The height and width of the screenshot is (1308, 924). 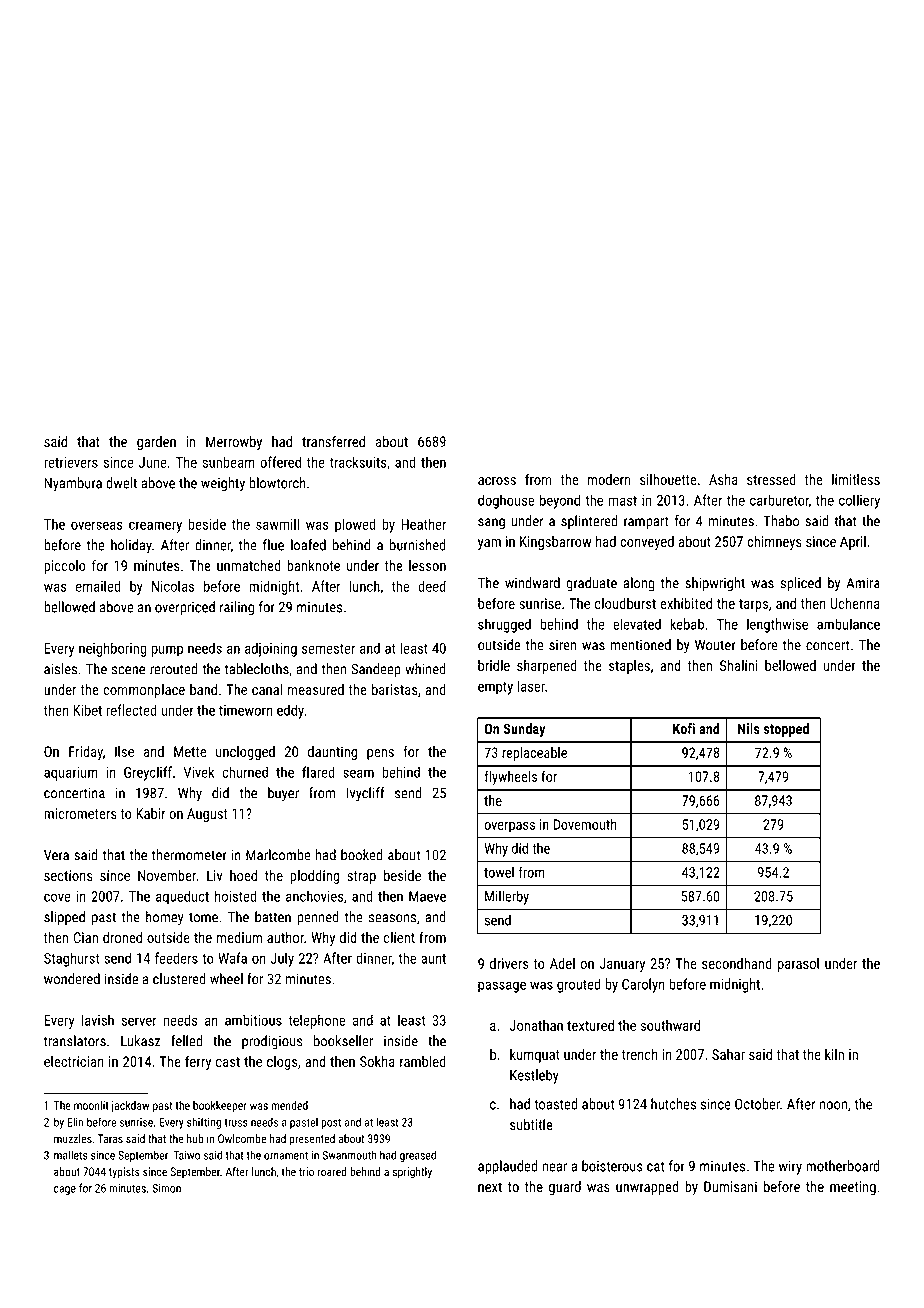 I want to click on transferred, so click(x=333, y=441).
